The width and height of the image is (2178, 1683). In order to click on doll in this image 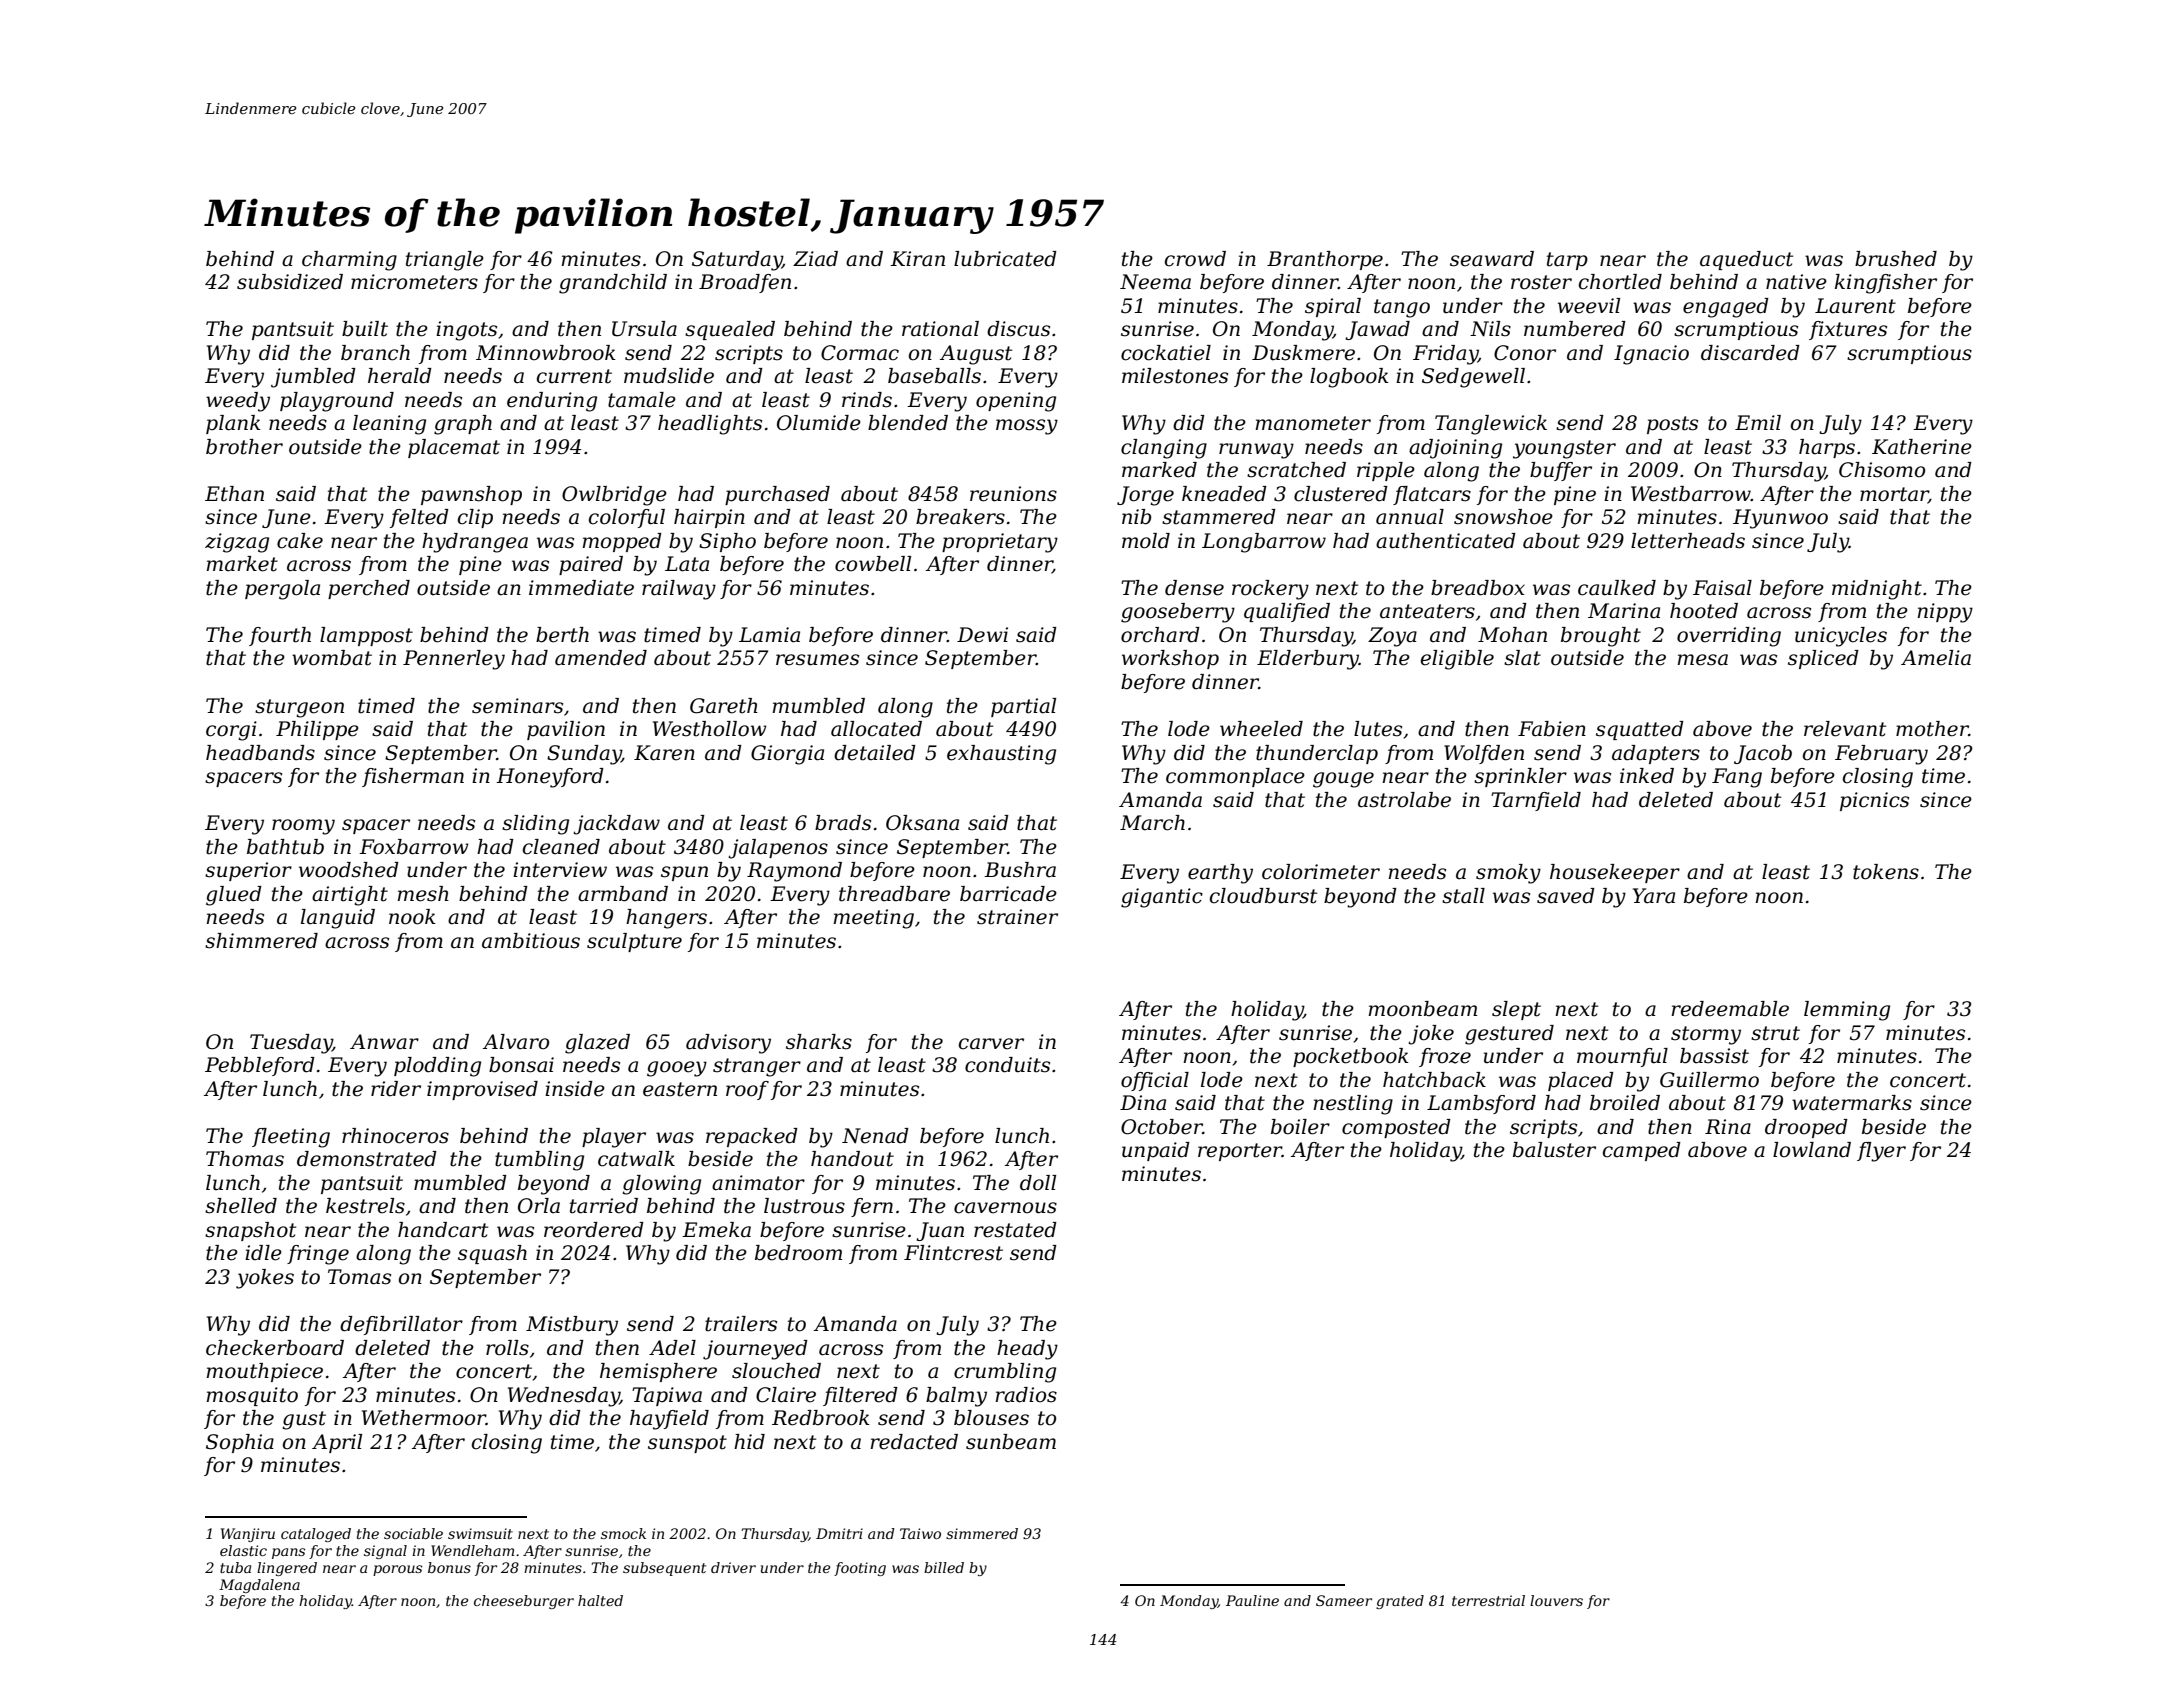, I will do `click(1038, 1183)`.
